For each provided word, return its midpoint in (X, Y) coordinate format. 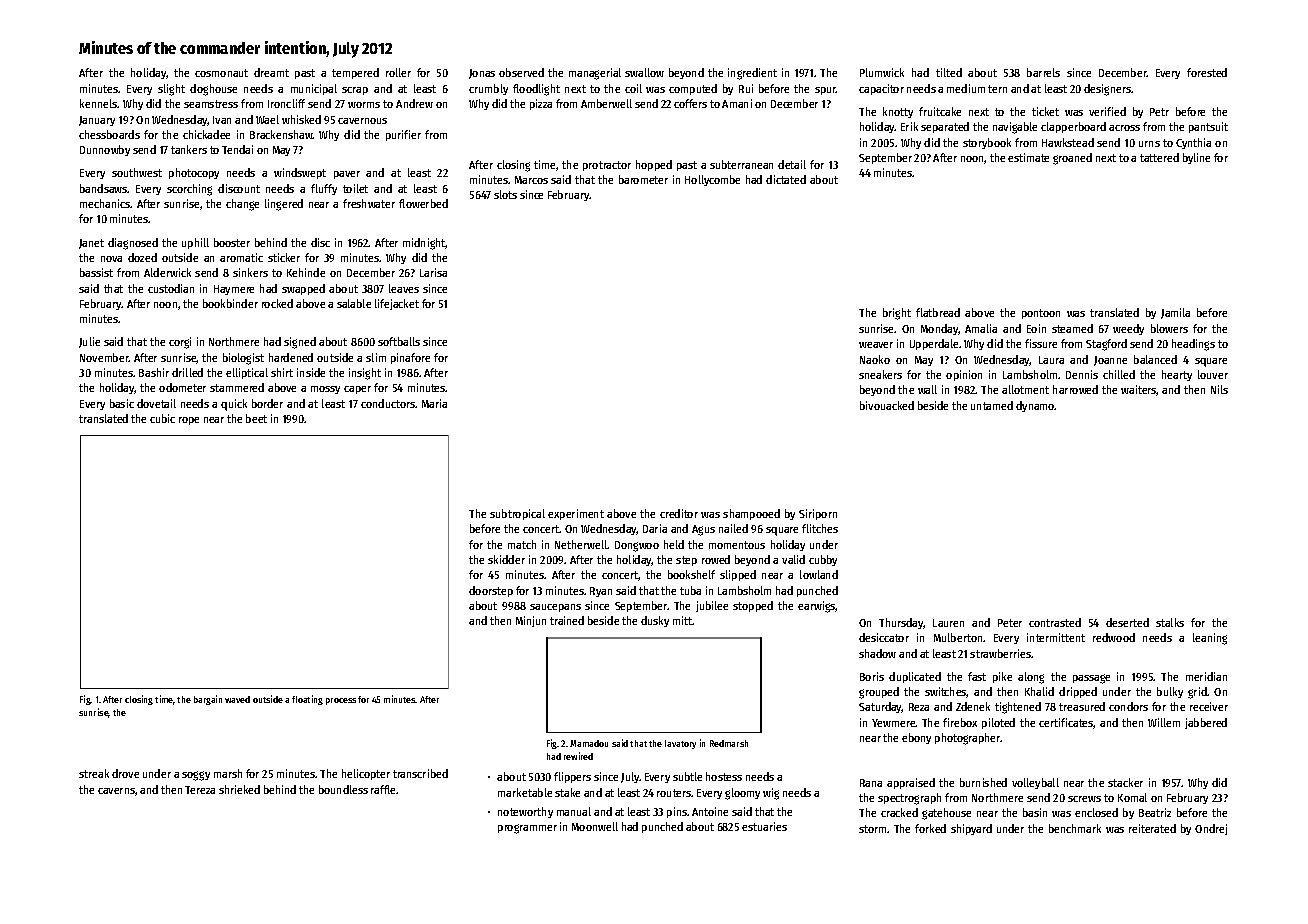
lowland (819, 574)
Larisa (433, 272)
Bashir (154, 372)
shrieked (239, 789)
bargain (208, 700)
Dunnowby (105, 150)
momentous (737, 545)
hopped (654, 165)
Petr (1159, 112)
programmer (527, 829)
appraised (911, 783)
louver (1213, 374)
